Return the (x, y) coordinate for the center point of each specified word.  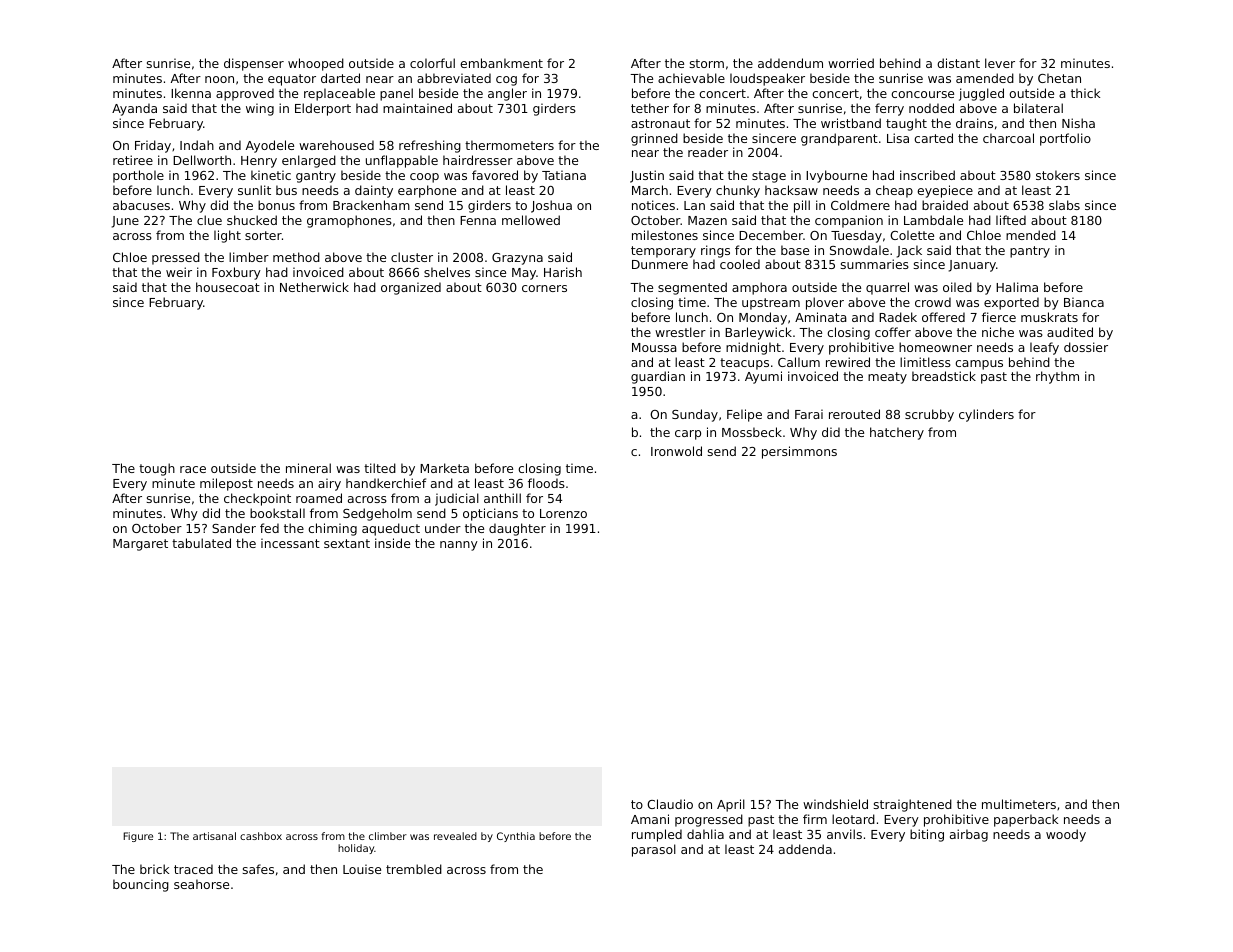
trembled (414, 869)
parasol (654, 850)
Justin (647, 176)
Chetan (1059, 78)
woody (1066, 835)
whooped (316, 64)
